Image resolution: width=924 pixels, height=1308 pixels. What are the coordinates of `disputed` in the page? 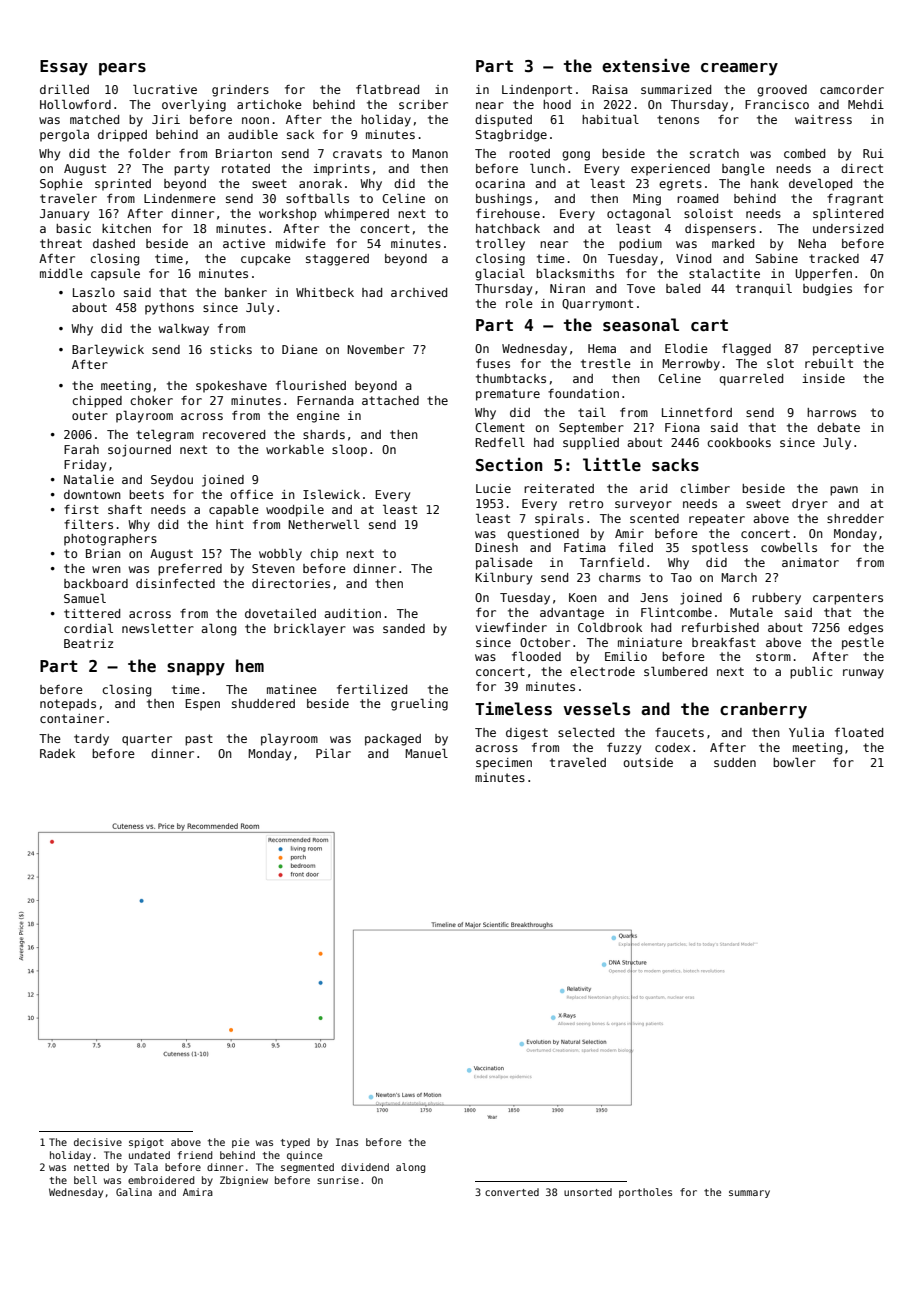 It's located at (503, 121).
